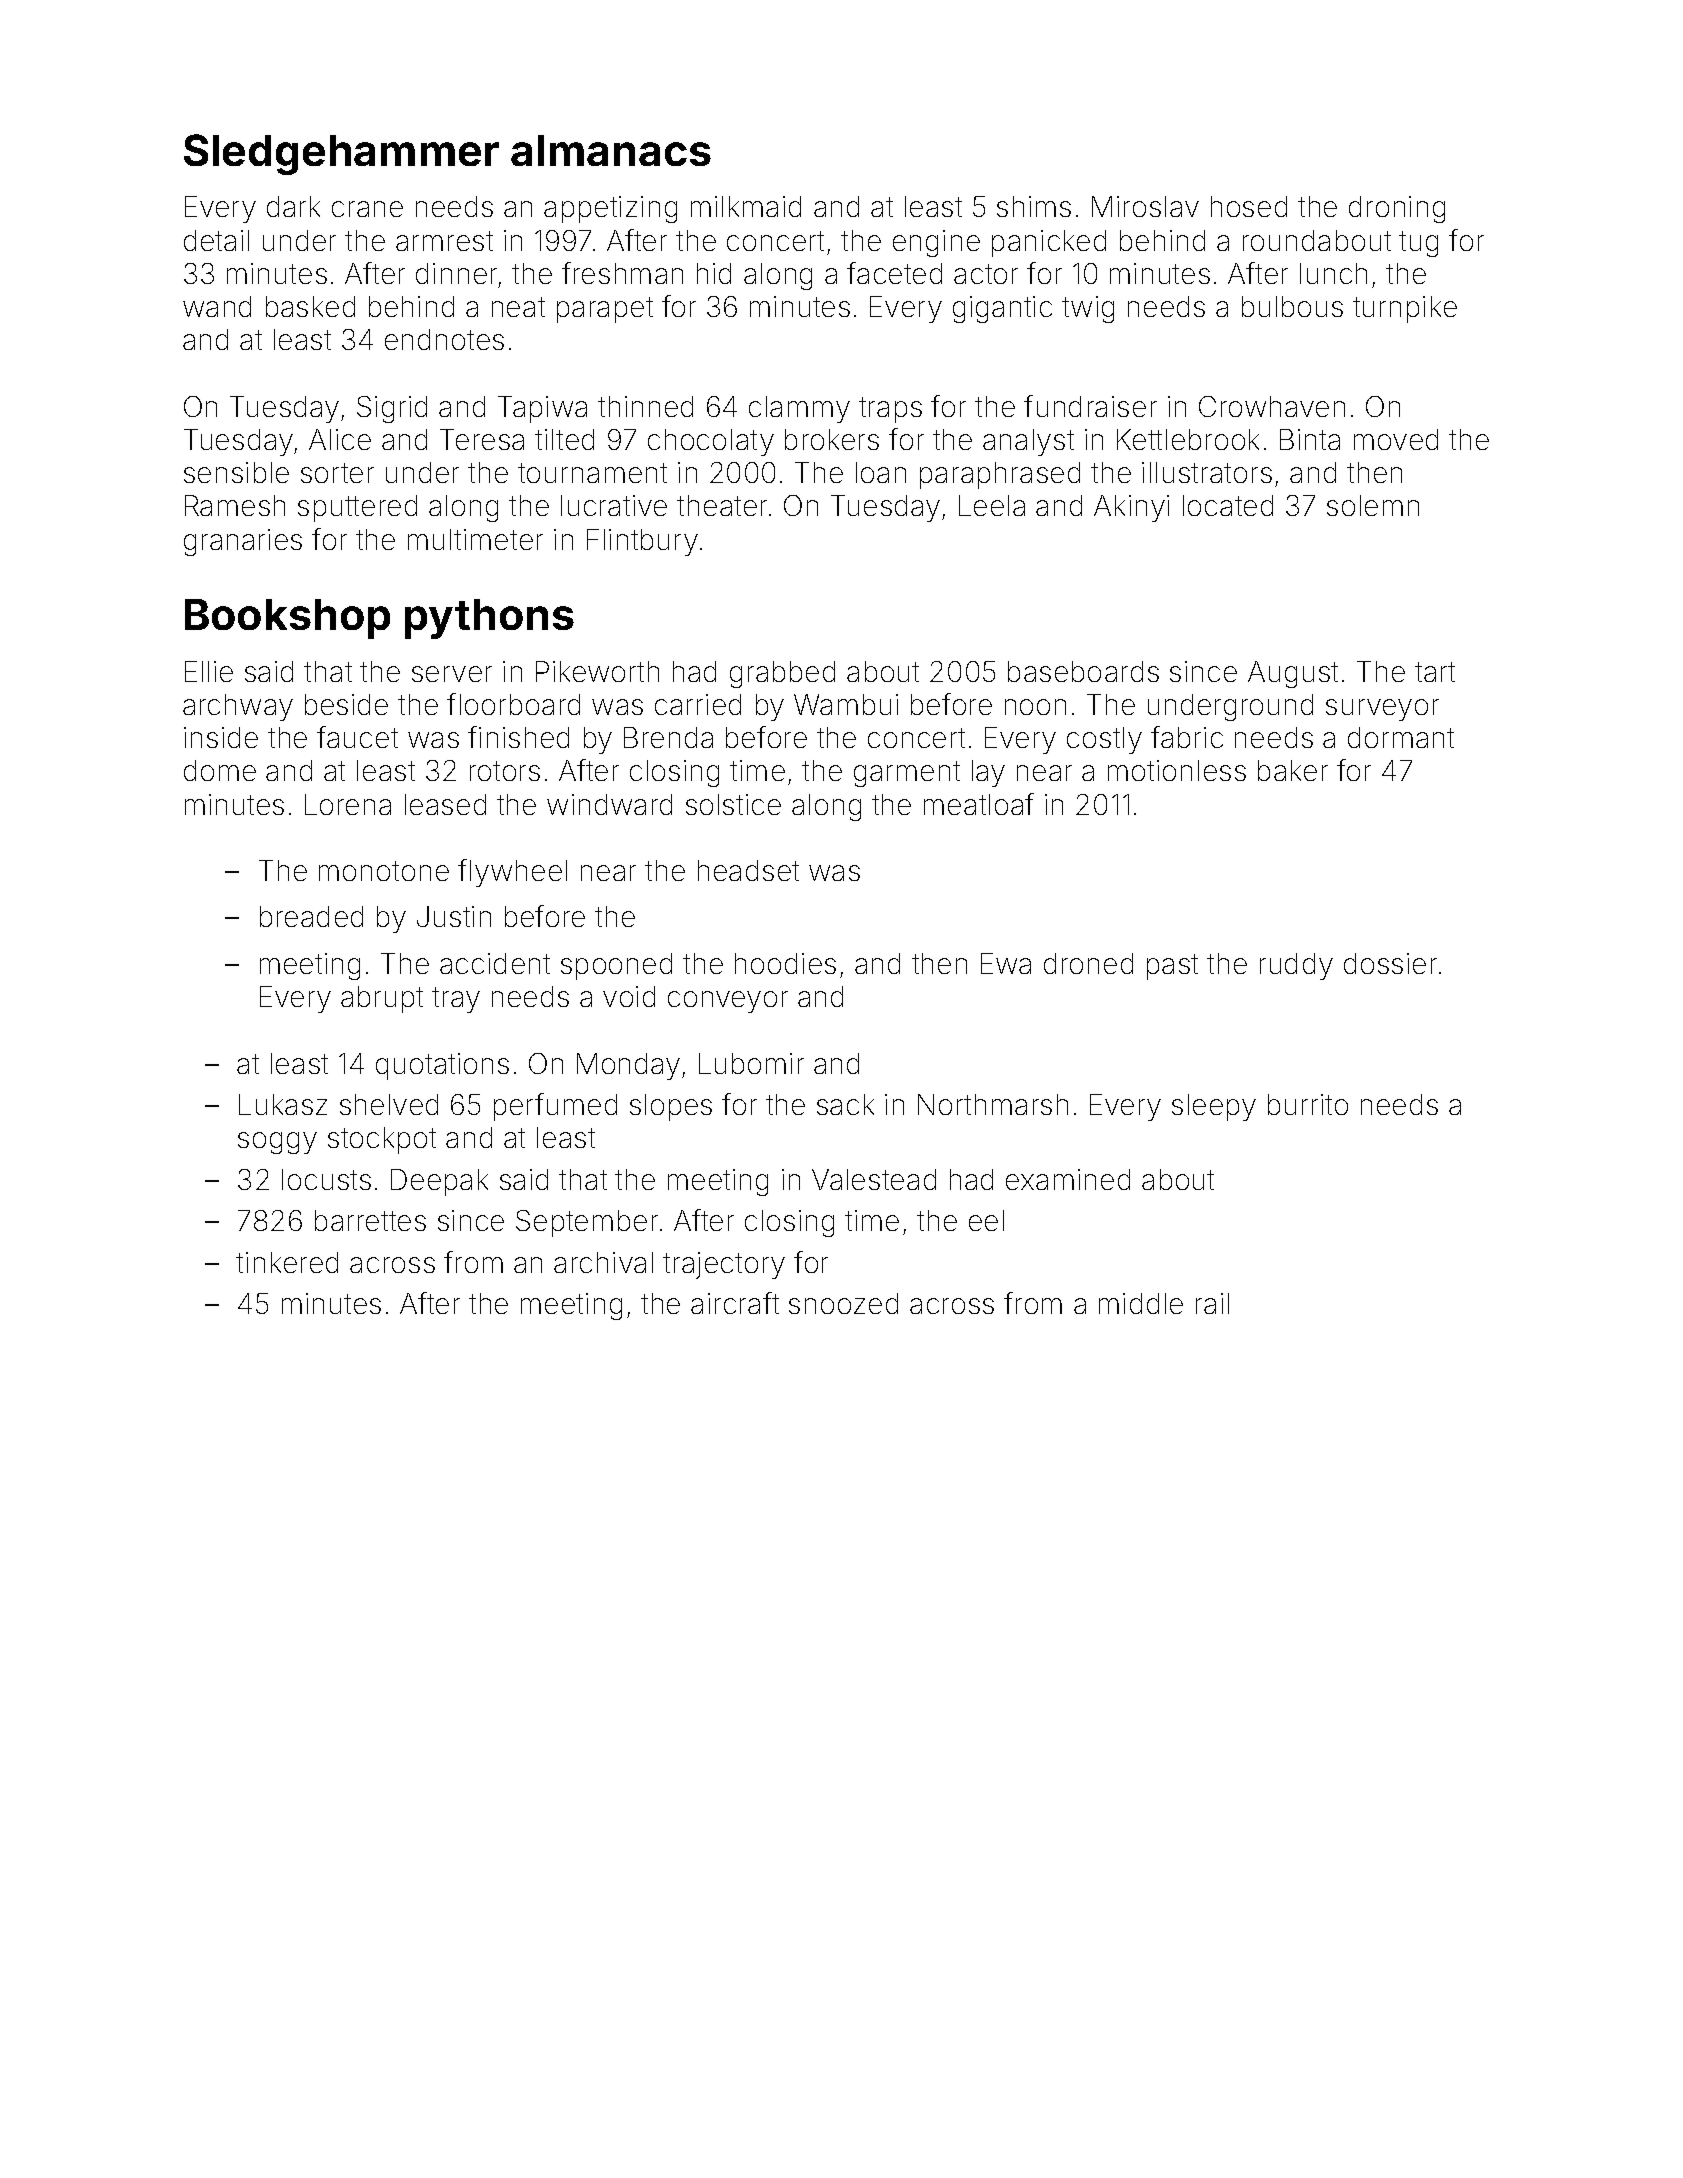  What do you see at coordinates (216, 240) in the screenshot?
I see `detail` at bounding box center [216, 240].
